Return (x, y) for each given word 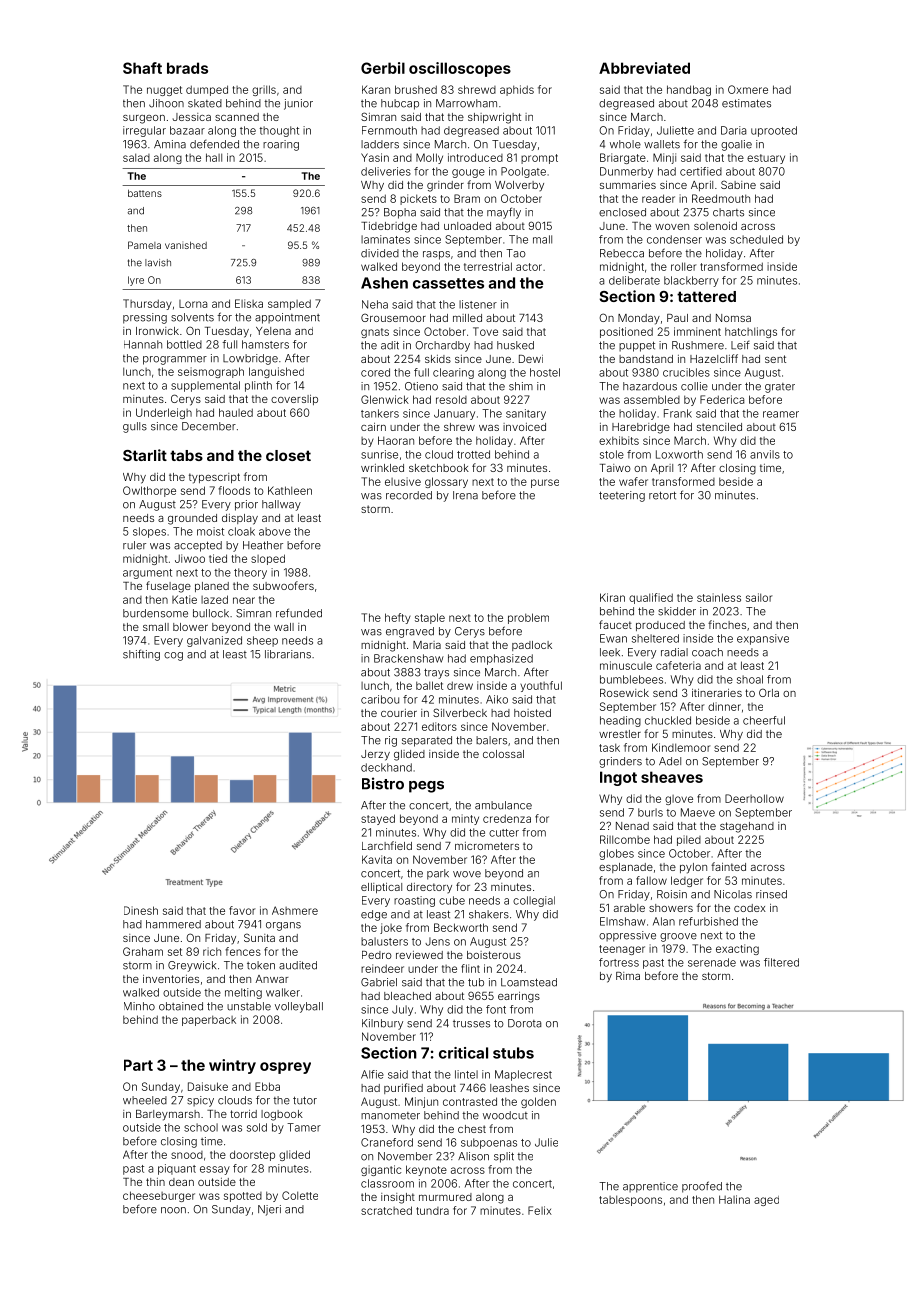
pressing (145, 318)
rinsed (771, 894)
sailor (759, 597)
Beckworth (461, 927)
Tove (485, 331)
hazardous (650, 386)
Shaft (142, 68)
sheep (262, 641)
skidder (677, 611)
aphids (517, 90)
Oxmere (748, 89)
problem (528, 618)
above (275, 531)
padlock (532, 646)
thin (155, 1182)
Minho (139, 1006)
